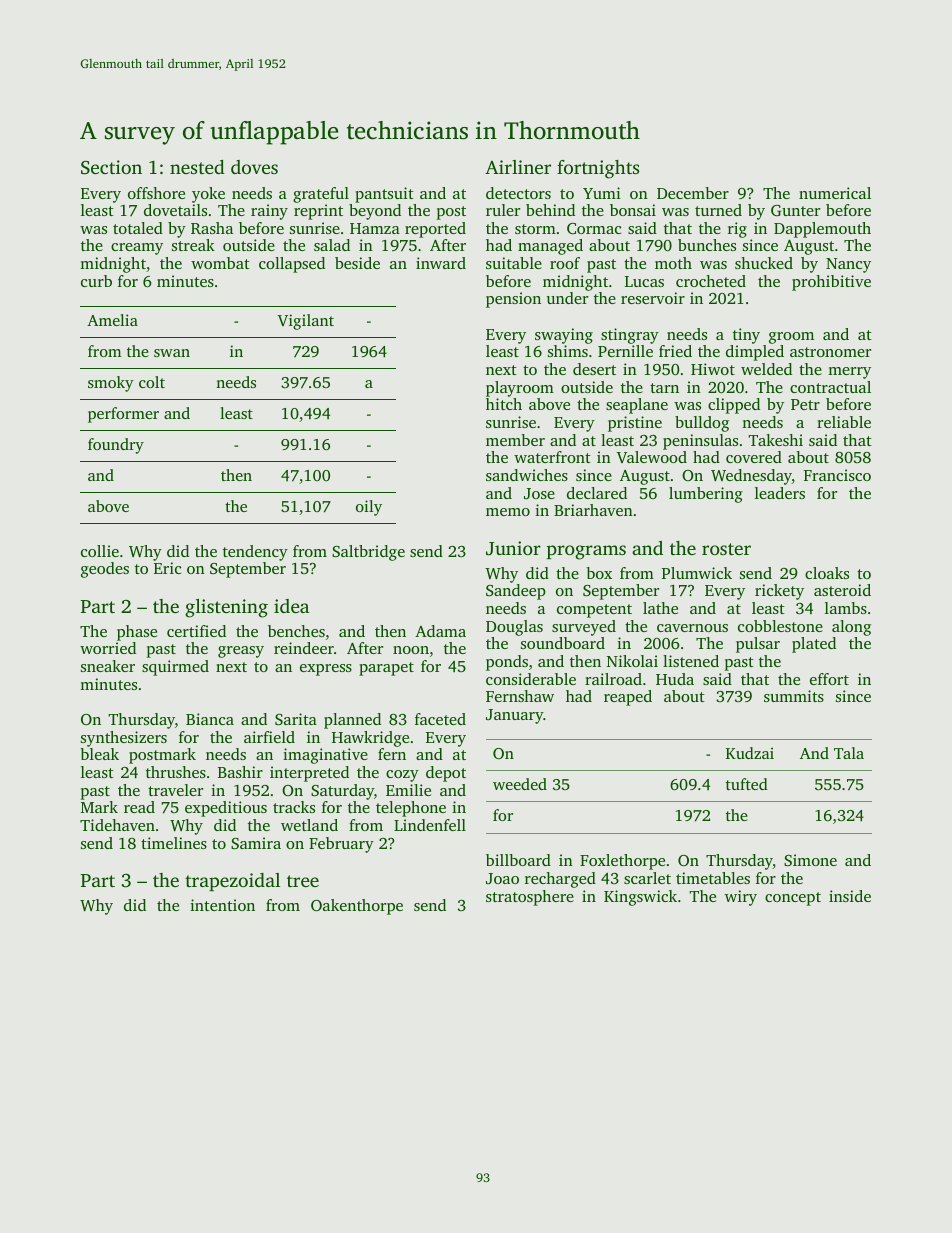 The height and width of the screenshot is (1233, 952). I want to click on concept, so click(793, 899).
